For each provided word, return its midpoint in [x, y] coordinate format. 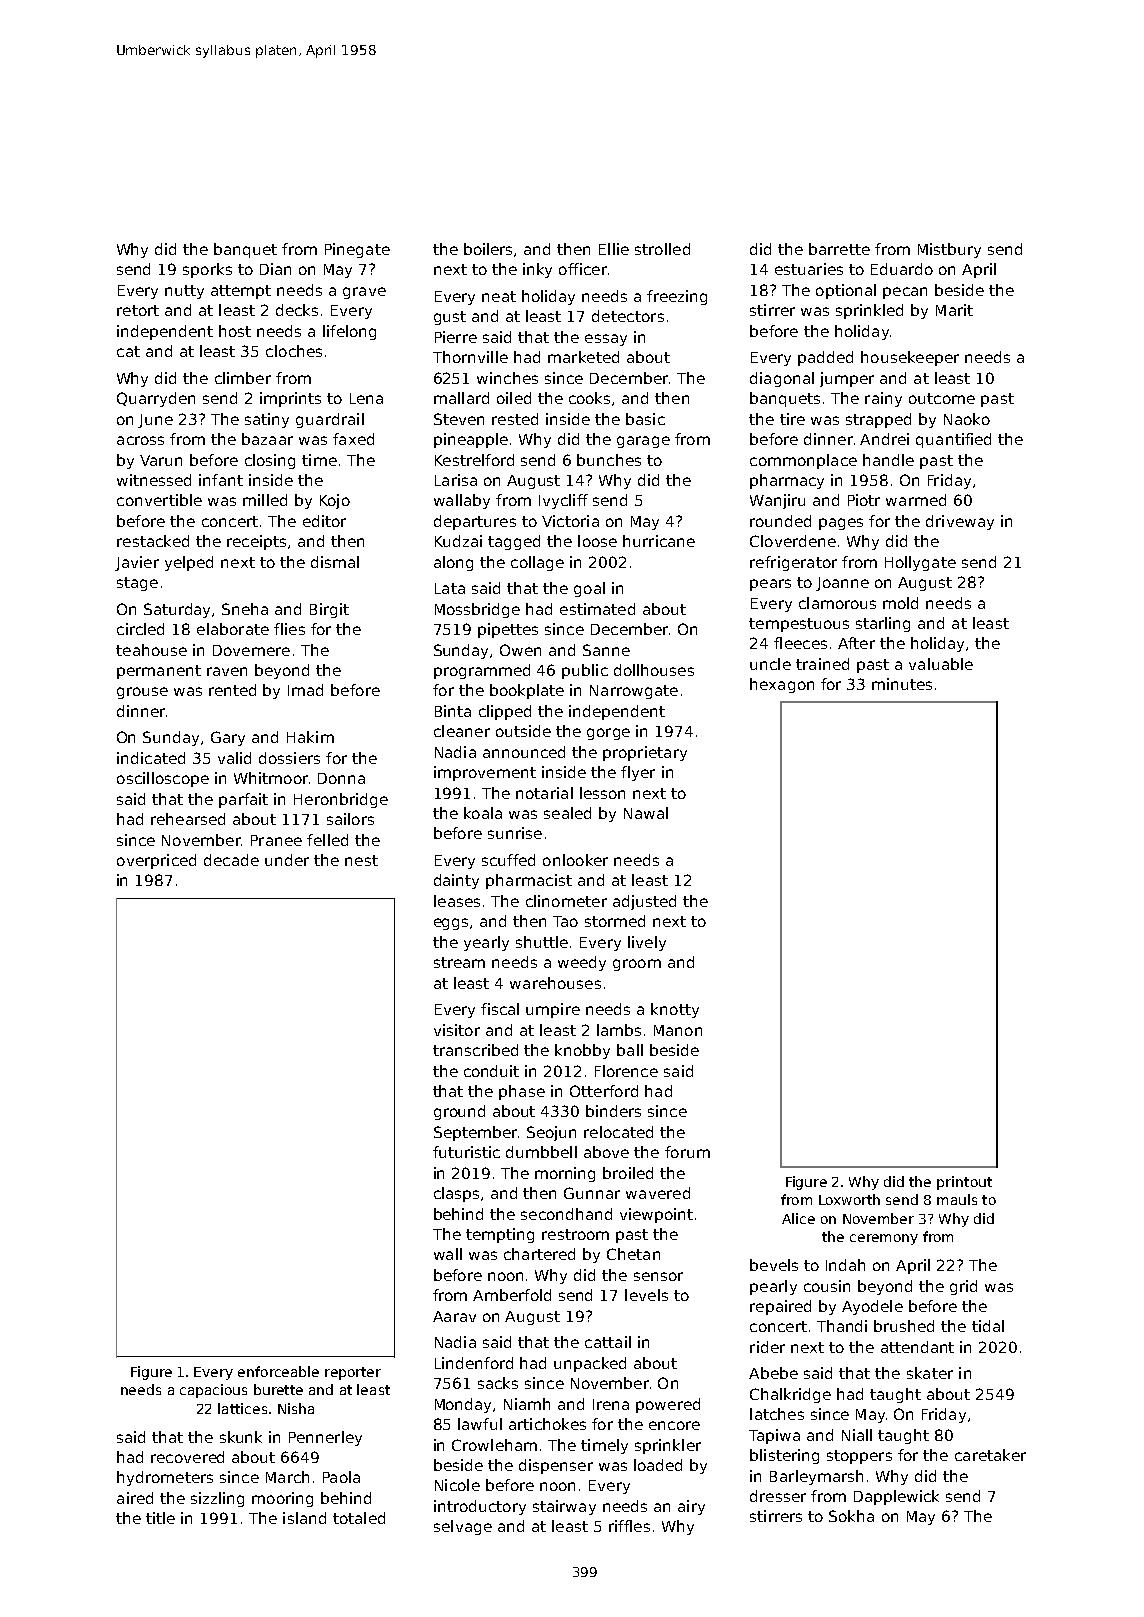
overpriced [156, 861]
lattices [242, 1408]
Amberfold [512, 1295]
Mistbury [949, 250]
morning [565, 1174]
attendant [917, 1347]
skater [930, 1373]
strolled [662, 249]
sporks [207, 270]
